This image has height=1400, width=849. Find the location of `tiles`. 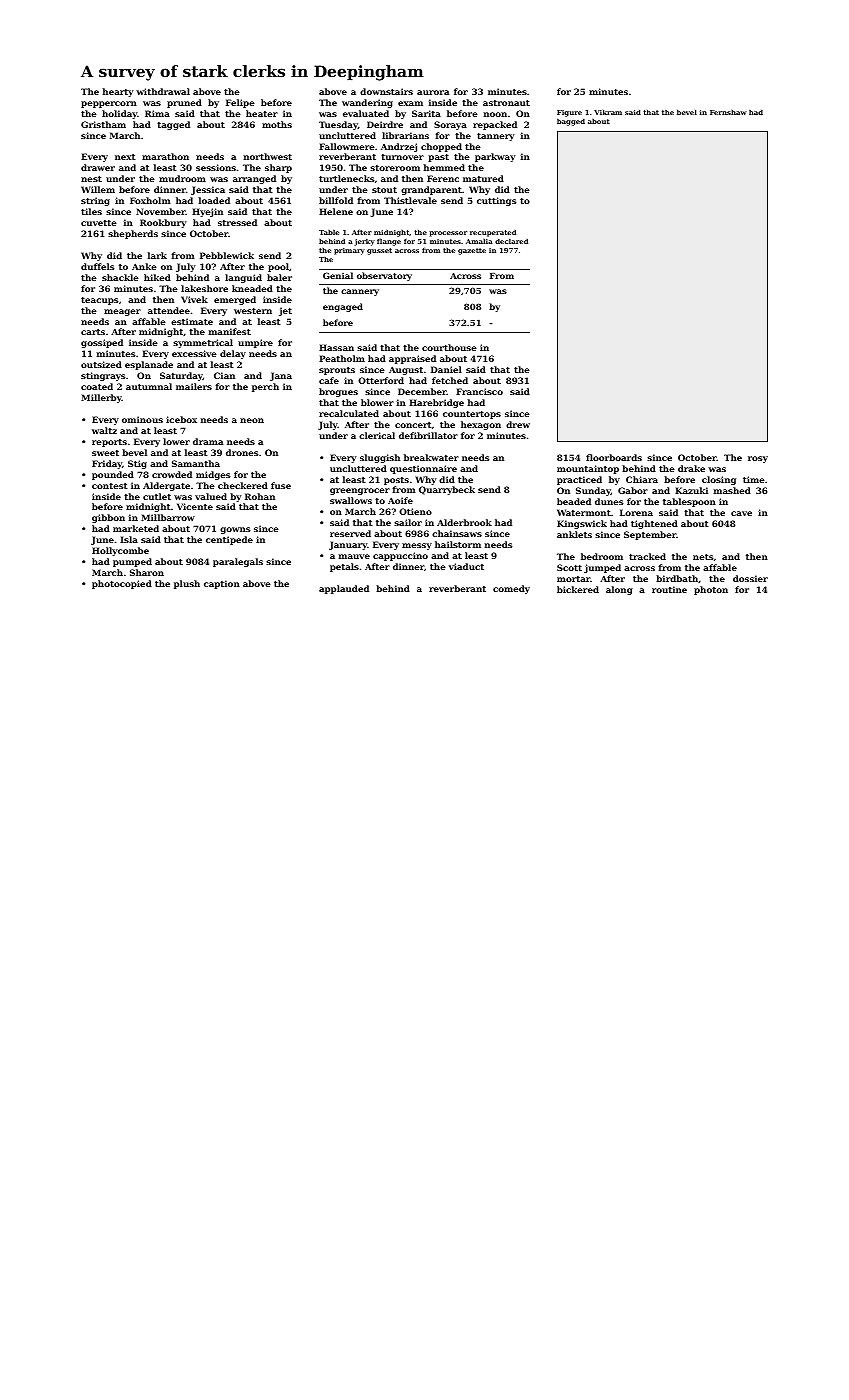

tiles is located at coordinates (91, 211).
